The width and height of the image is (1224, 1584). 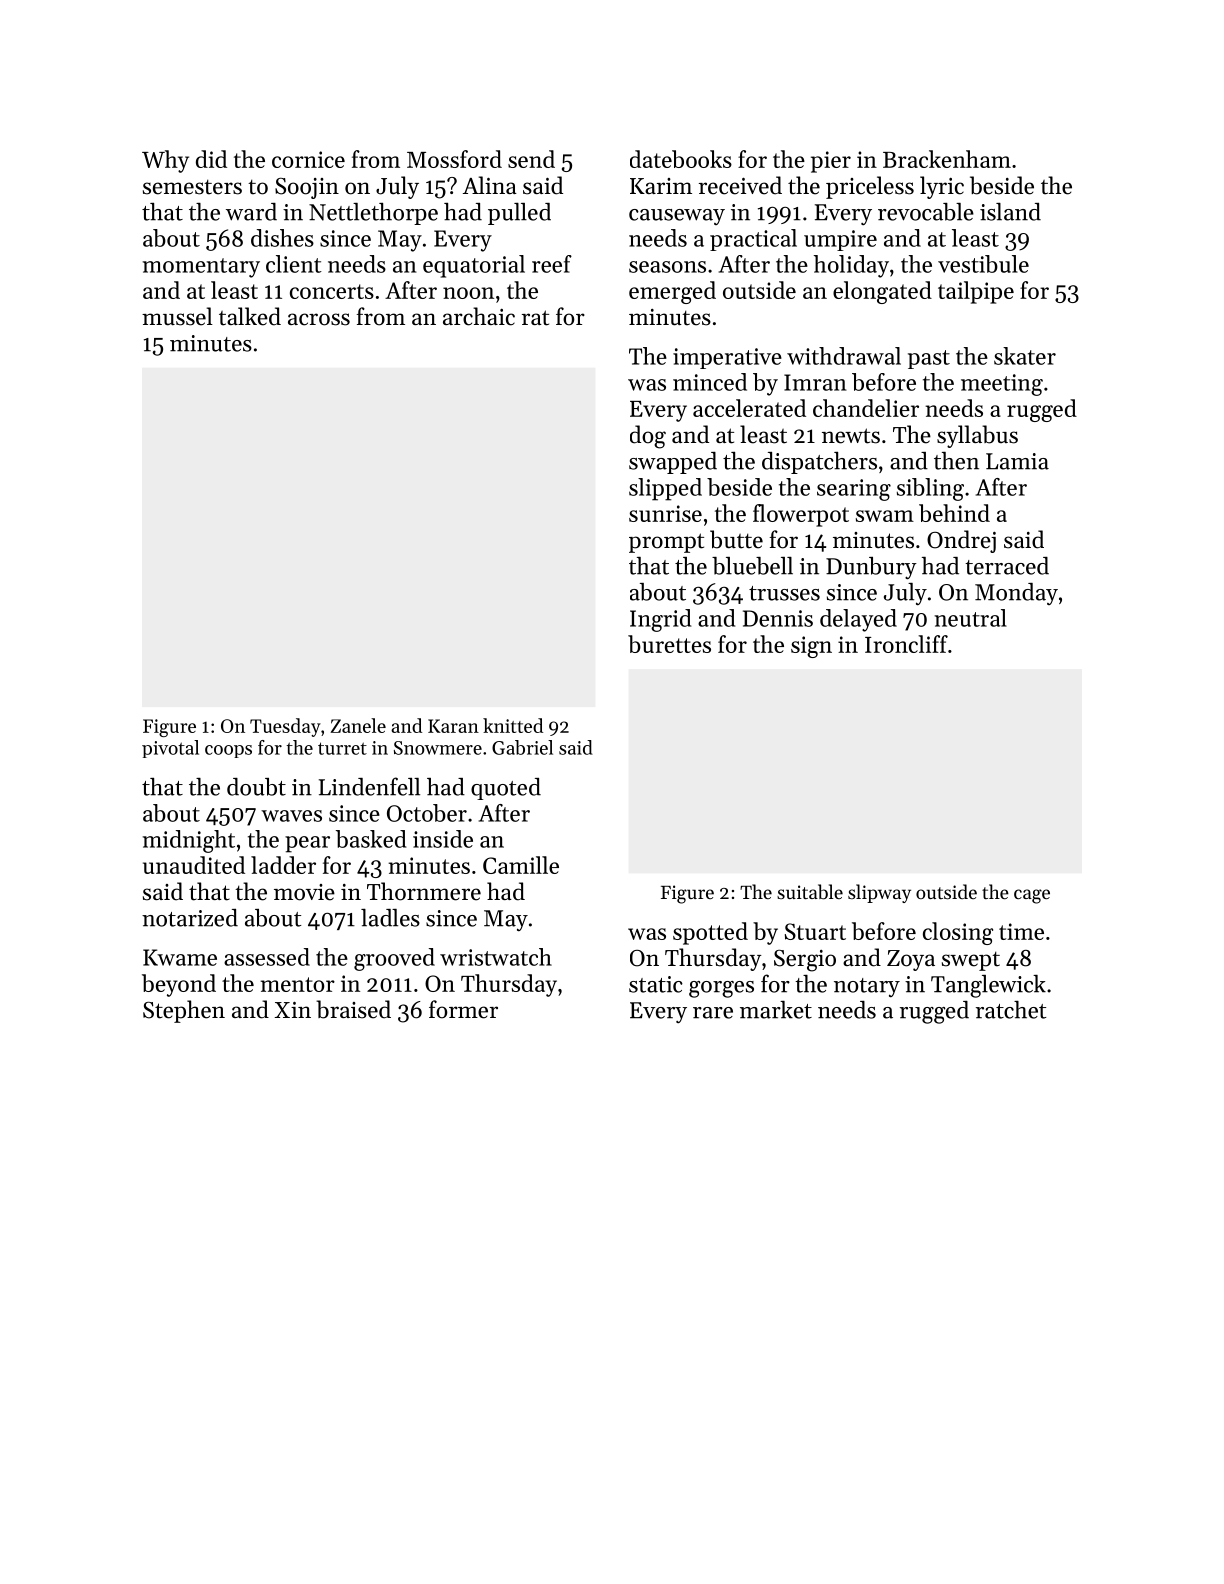 I want to click on notary, so click(x=867, y=987).
